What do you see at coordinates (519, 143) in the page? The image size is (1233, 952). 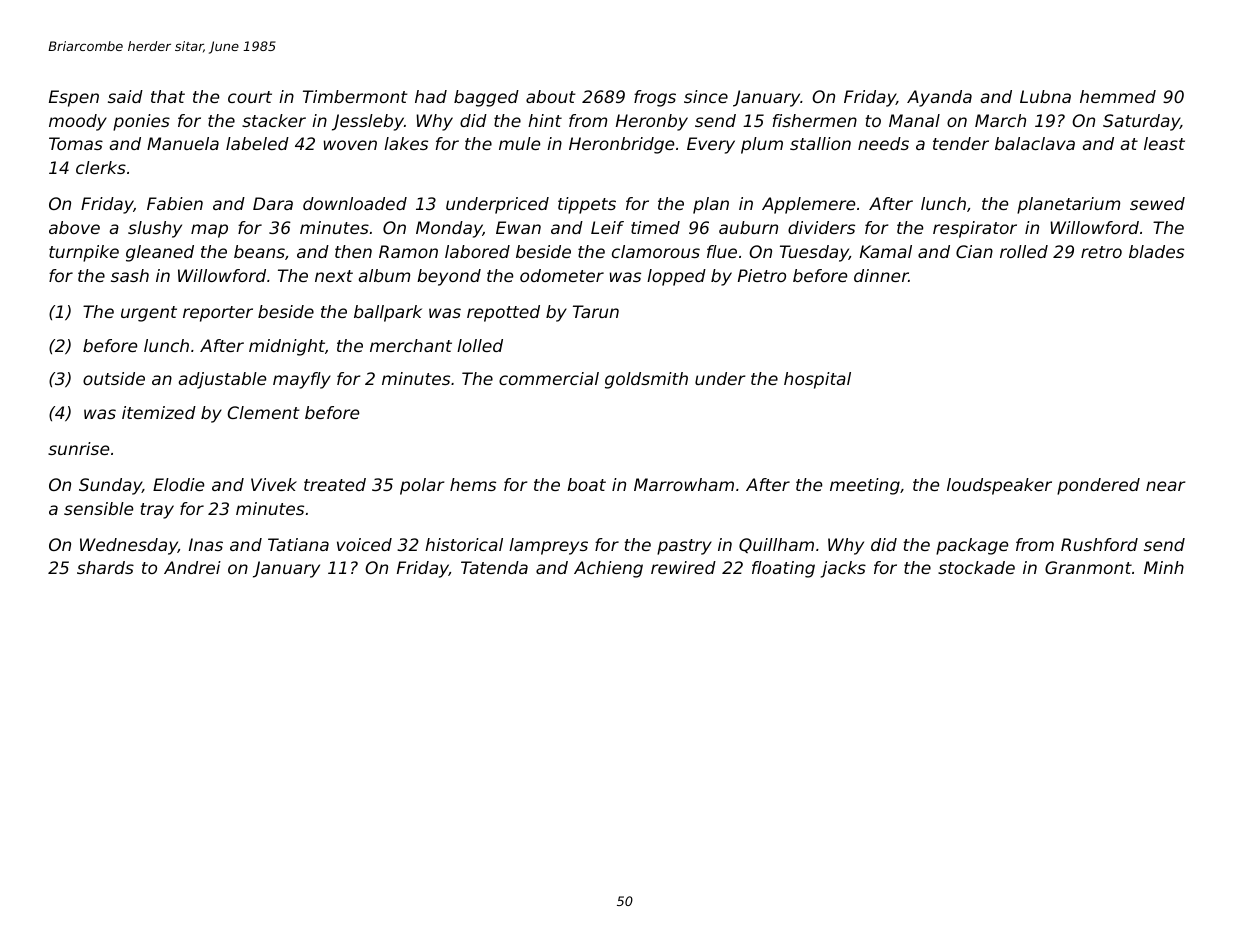 I see `mule` at bounding box center [519, 143].
